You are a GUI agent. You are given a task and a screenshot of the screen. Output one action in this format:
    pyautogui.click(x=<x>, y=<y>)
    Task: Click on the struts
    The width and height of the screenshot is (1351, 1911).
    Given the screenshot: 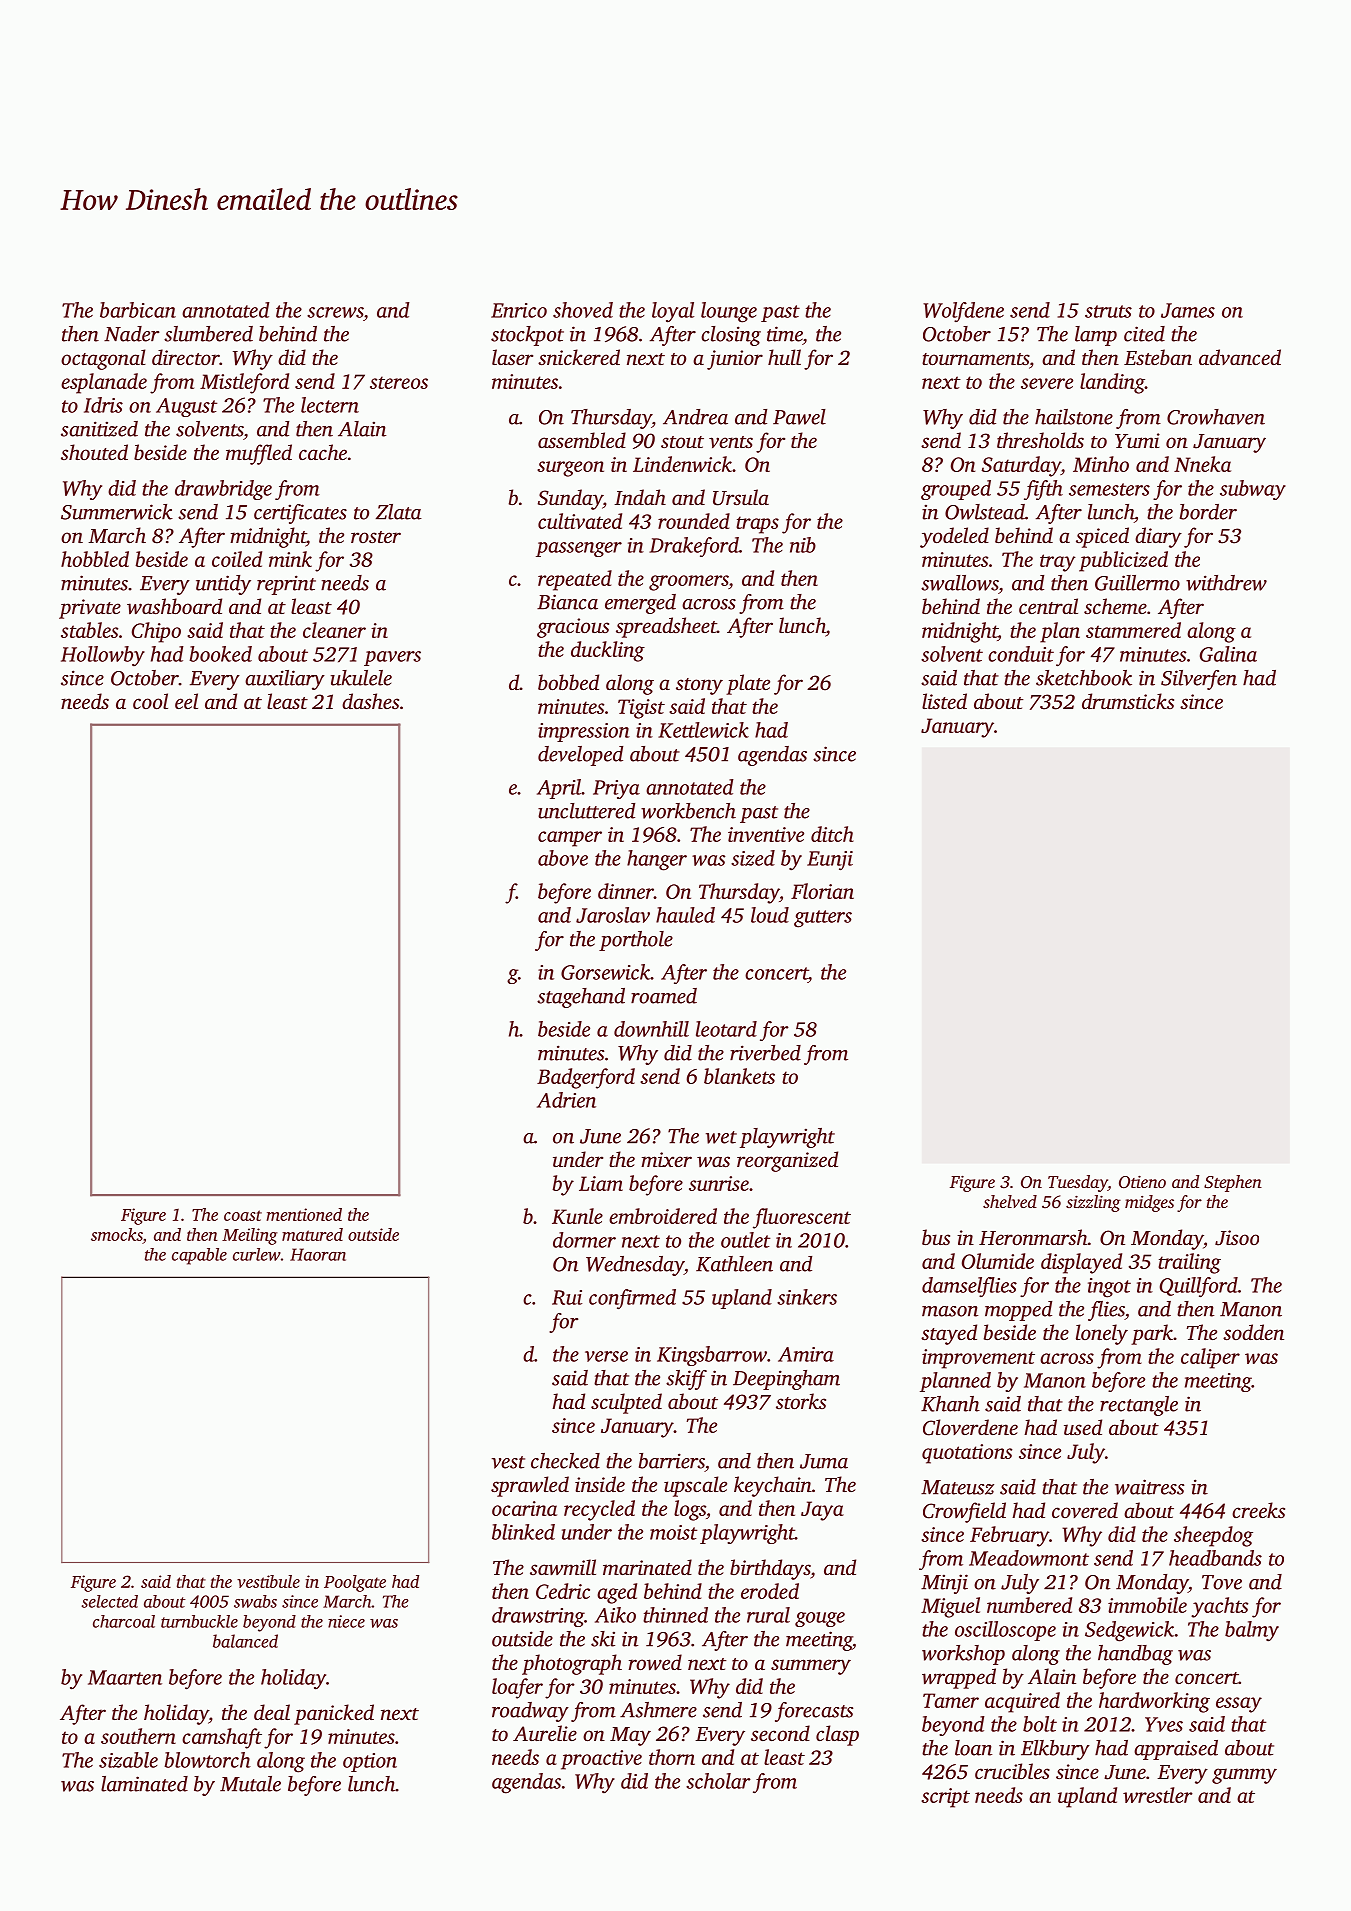 What is the action you would take?
    pyautogui.click(x=1108, y=311)
